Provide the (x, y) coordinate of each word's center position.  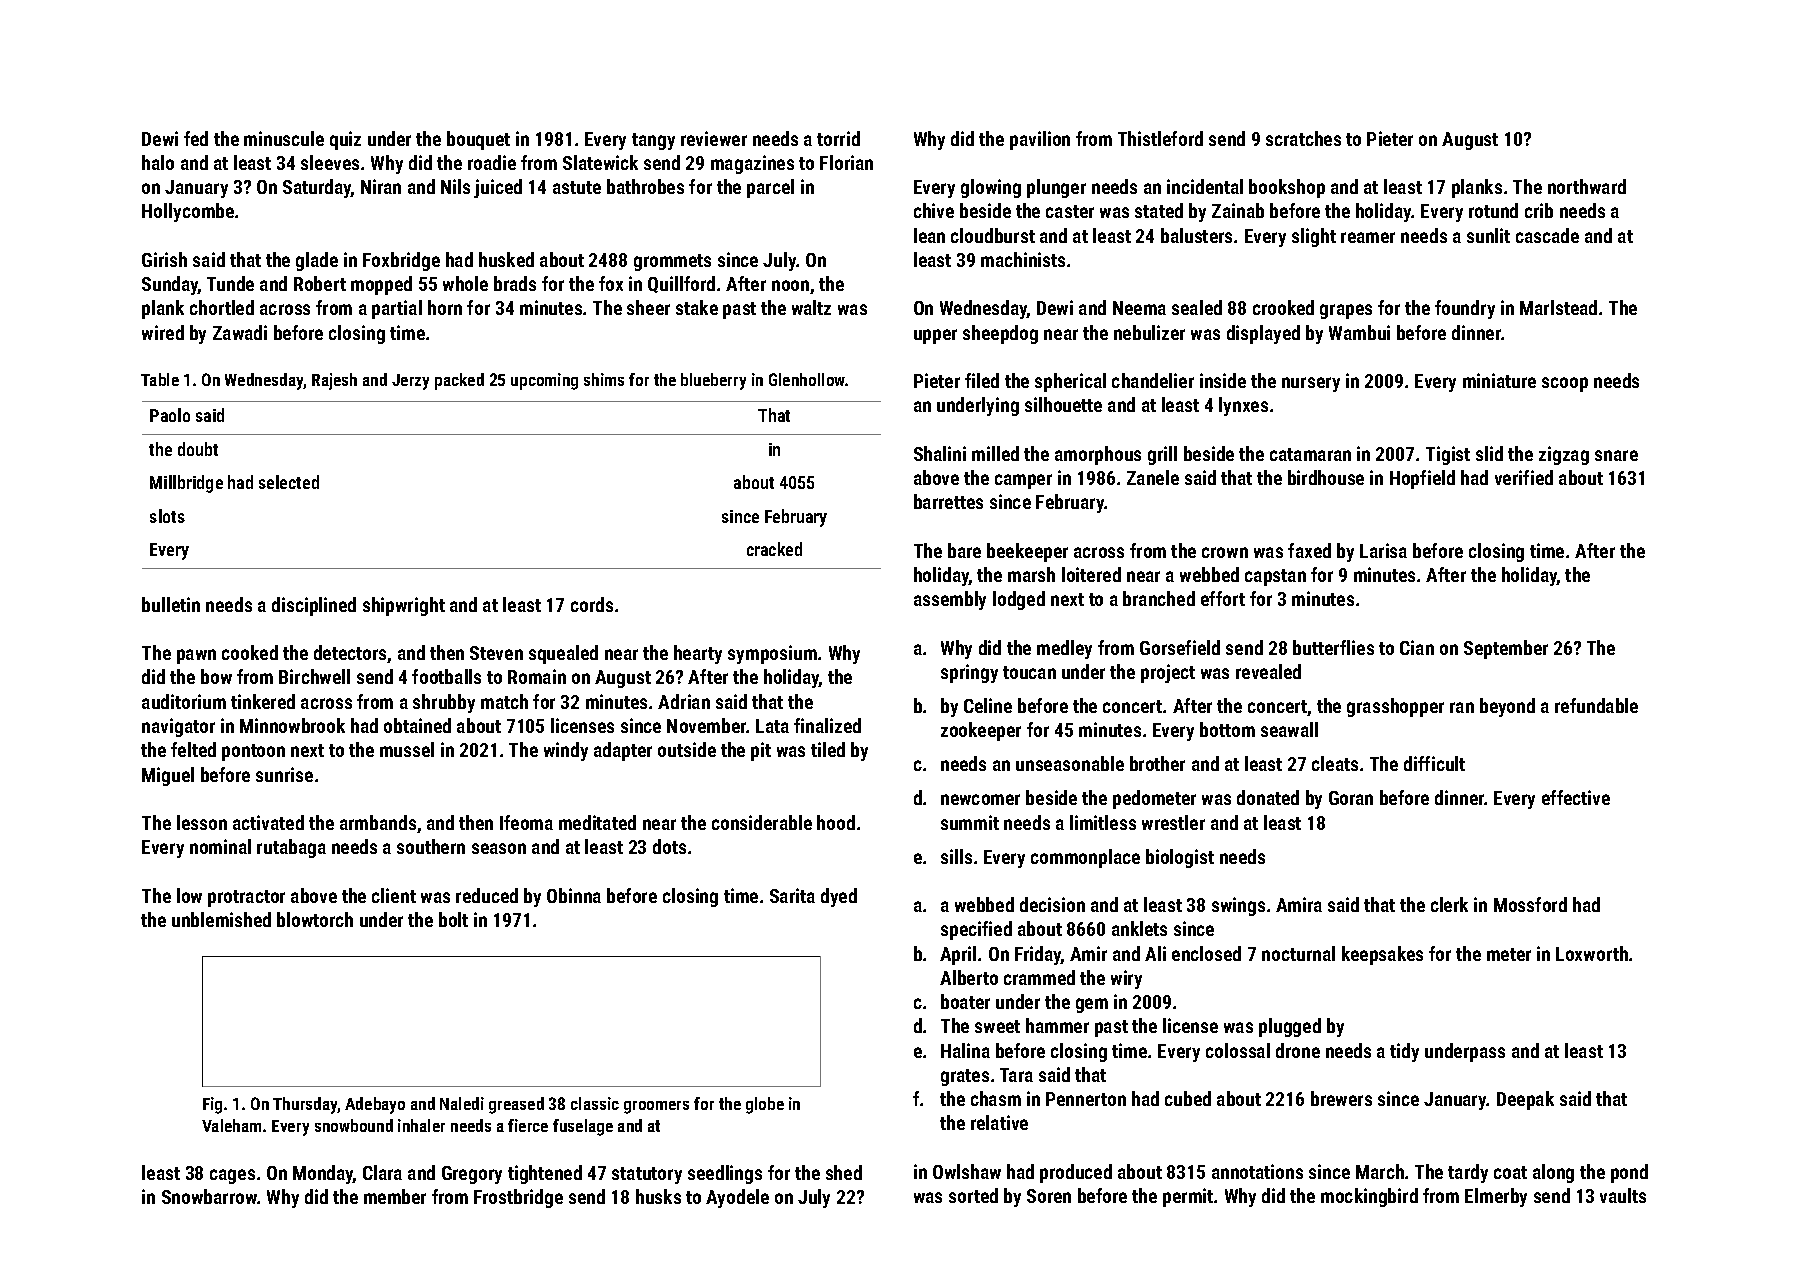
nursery (1311, 384)
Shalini (940, 453)
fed (196, 138)
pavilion (1040, 140)
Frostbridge (518, 1198)
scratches (1303, 138)
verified (1524, 477)
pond (1629, 1173)
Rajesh (334, 381)
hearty (698, 654)
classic (595, 1103)
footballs (446, 676)
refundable (1596, 705)
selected (289, 482)
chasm (996, 1098)
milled (995, 453)
